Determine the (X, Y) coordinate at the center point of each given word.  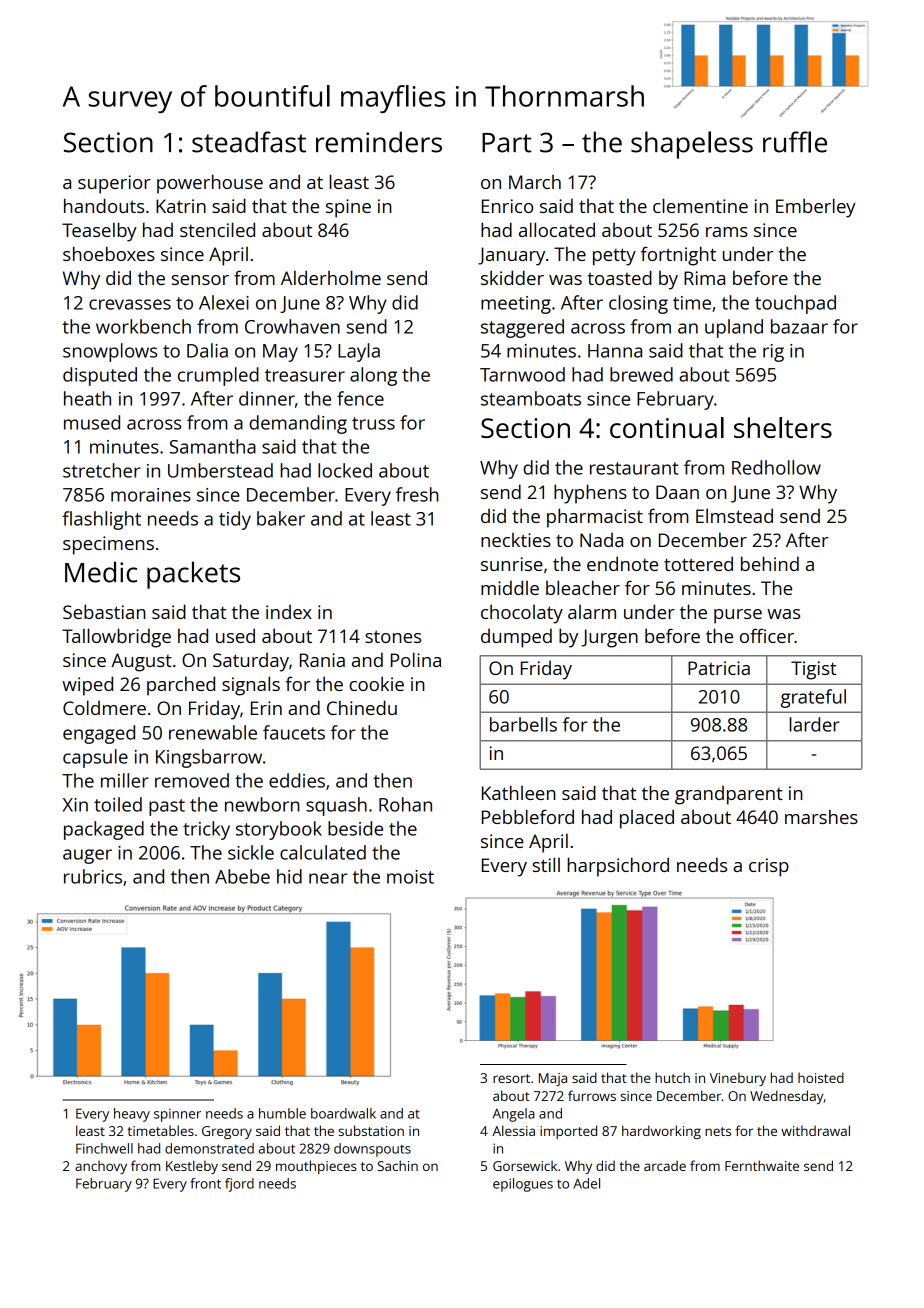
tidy (235, 520)
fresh (417, 494)
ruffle (795, 142)
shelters (783, 427)
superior (114, 184)
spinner (177, 1115)
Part (507, 143)
